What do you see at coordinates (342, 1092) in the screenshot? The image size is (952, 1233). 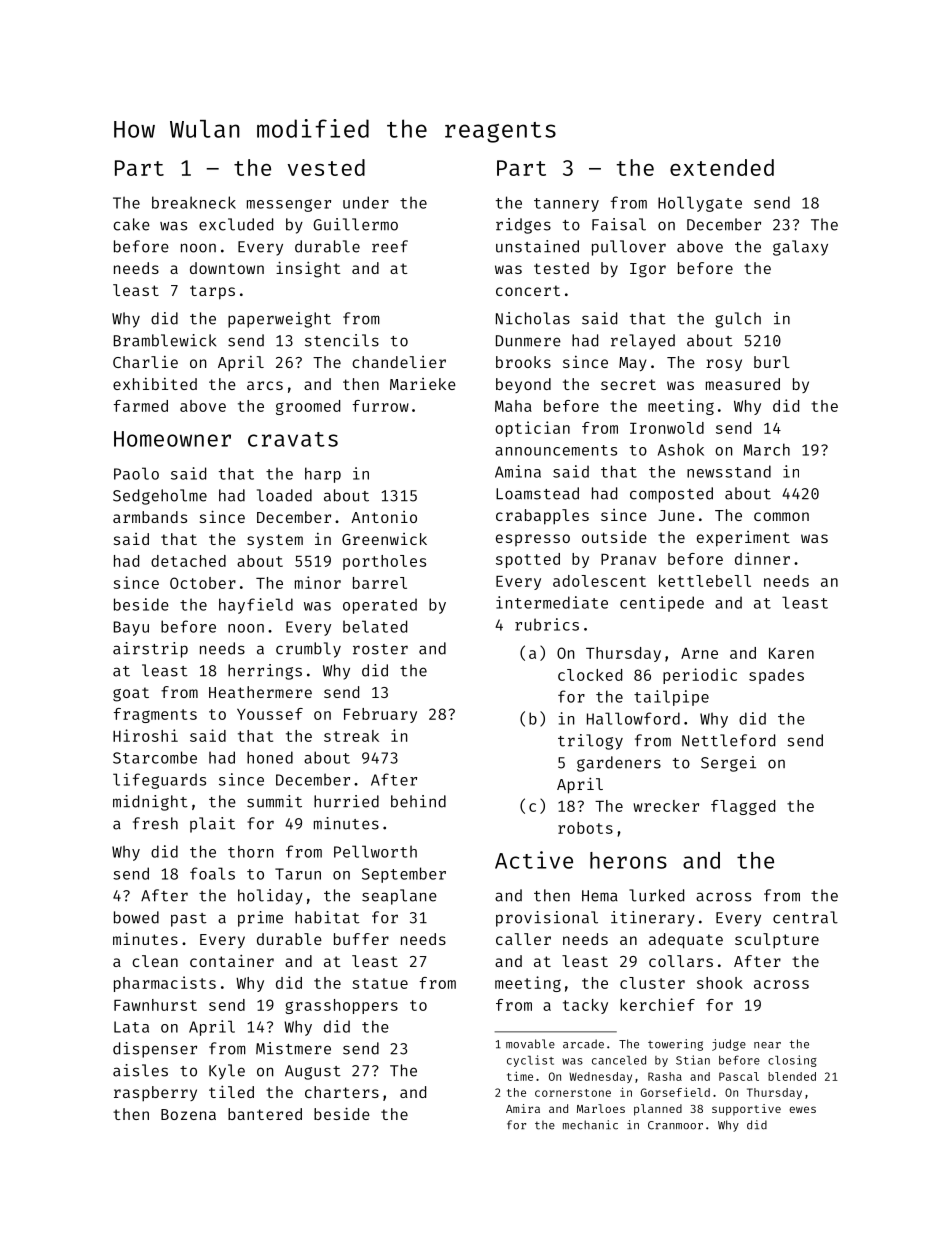 I see `charters` at bounding box center [342, 1092].
